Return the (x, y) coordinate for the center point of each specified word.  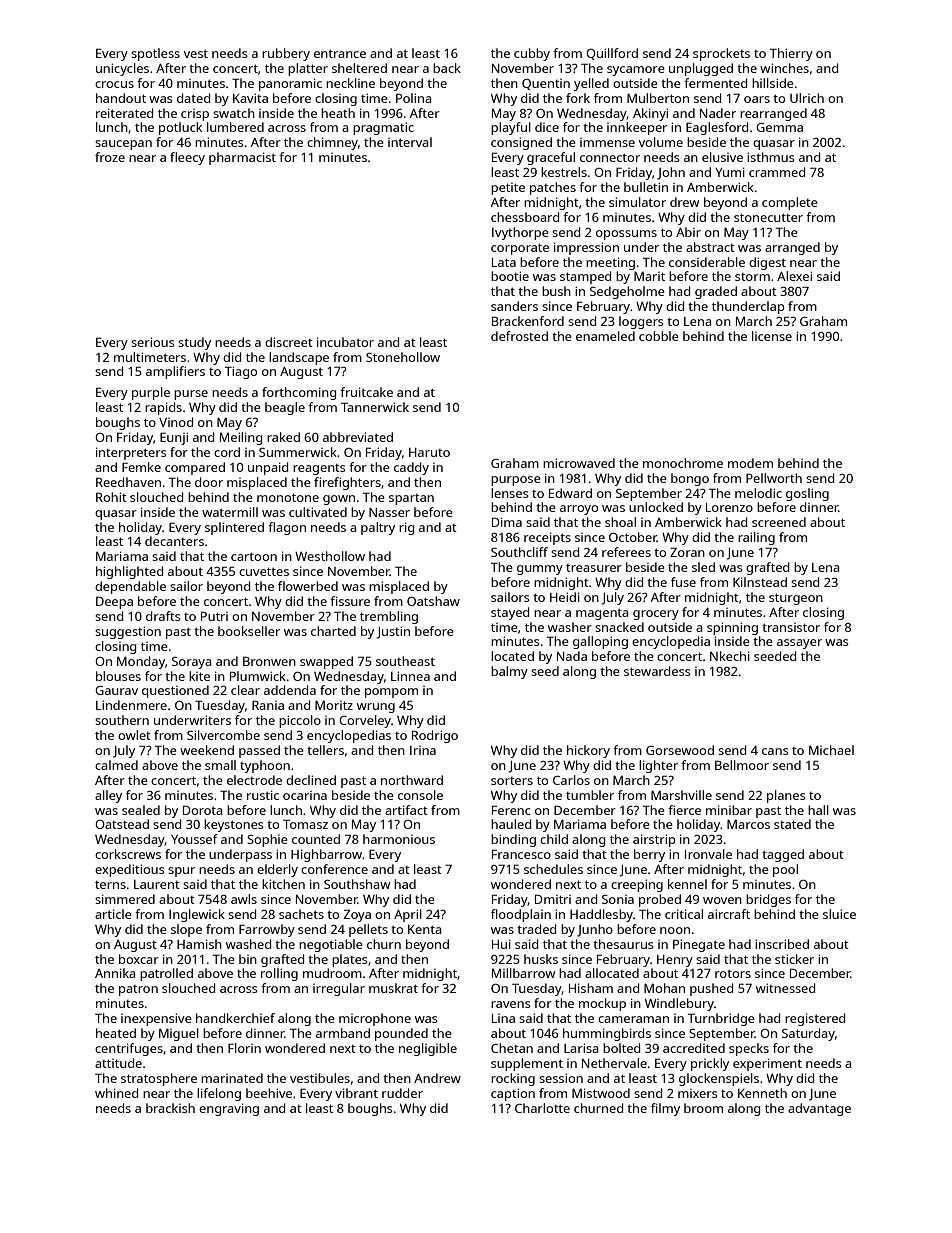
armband (343, 1033)
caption (513, 1094)
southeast (405, 661)
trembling (389, 617)
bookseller (249, 631)
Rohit (111, 497)
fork (578, 98)
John (671, 173)
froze (110, 157)
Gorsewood (680, 750)
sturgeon (796, 599)
